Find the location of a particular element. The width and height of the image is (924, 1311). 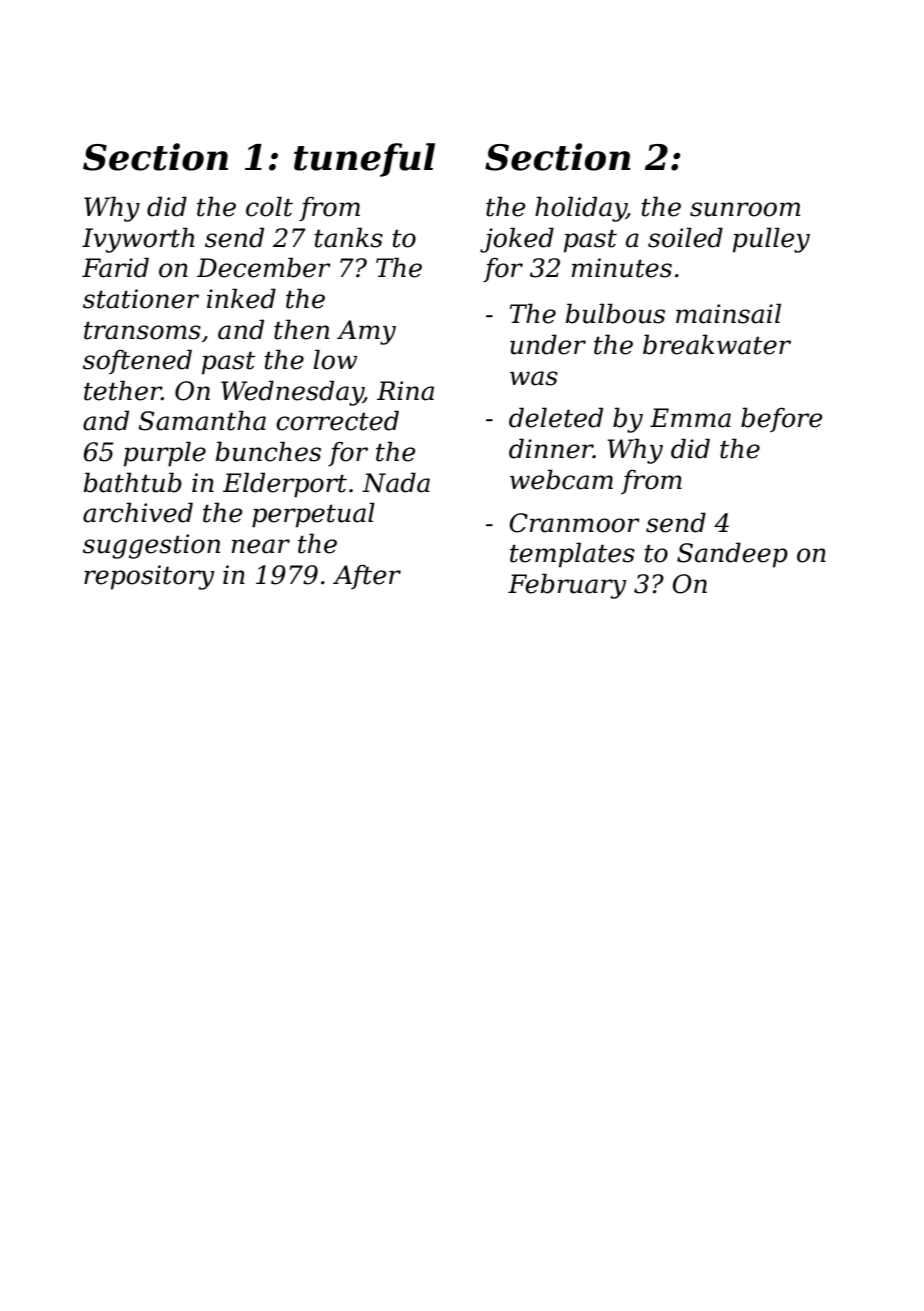

February is located at coordinates (567, 586).
